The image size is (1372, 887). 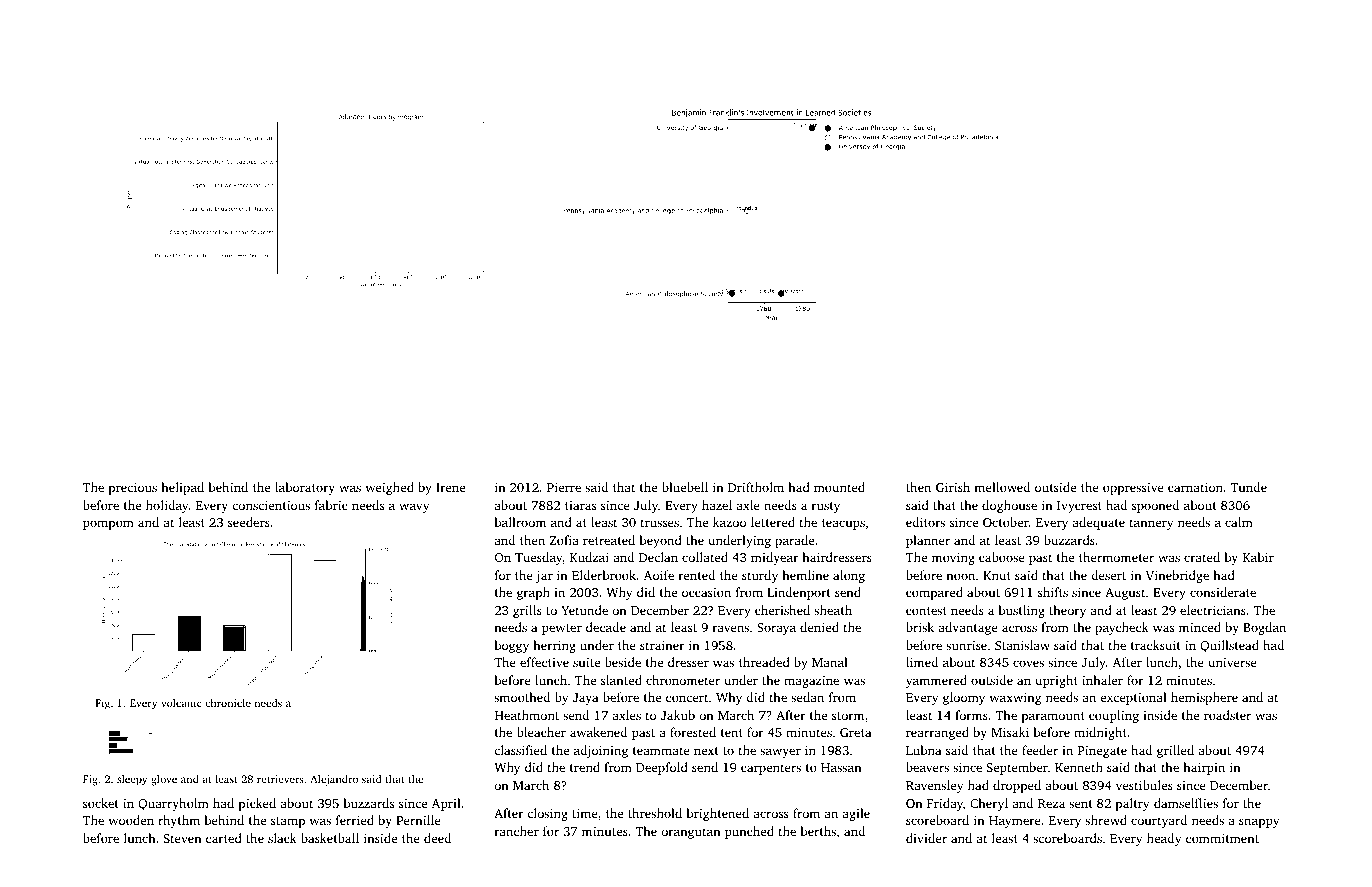 I want to click on calm, so click(x=1239, y=522).
